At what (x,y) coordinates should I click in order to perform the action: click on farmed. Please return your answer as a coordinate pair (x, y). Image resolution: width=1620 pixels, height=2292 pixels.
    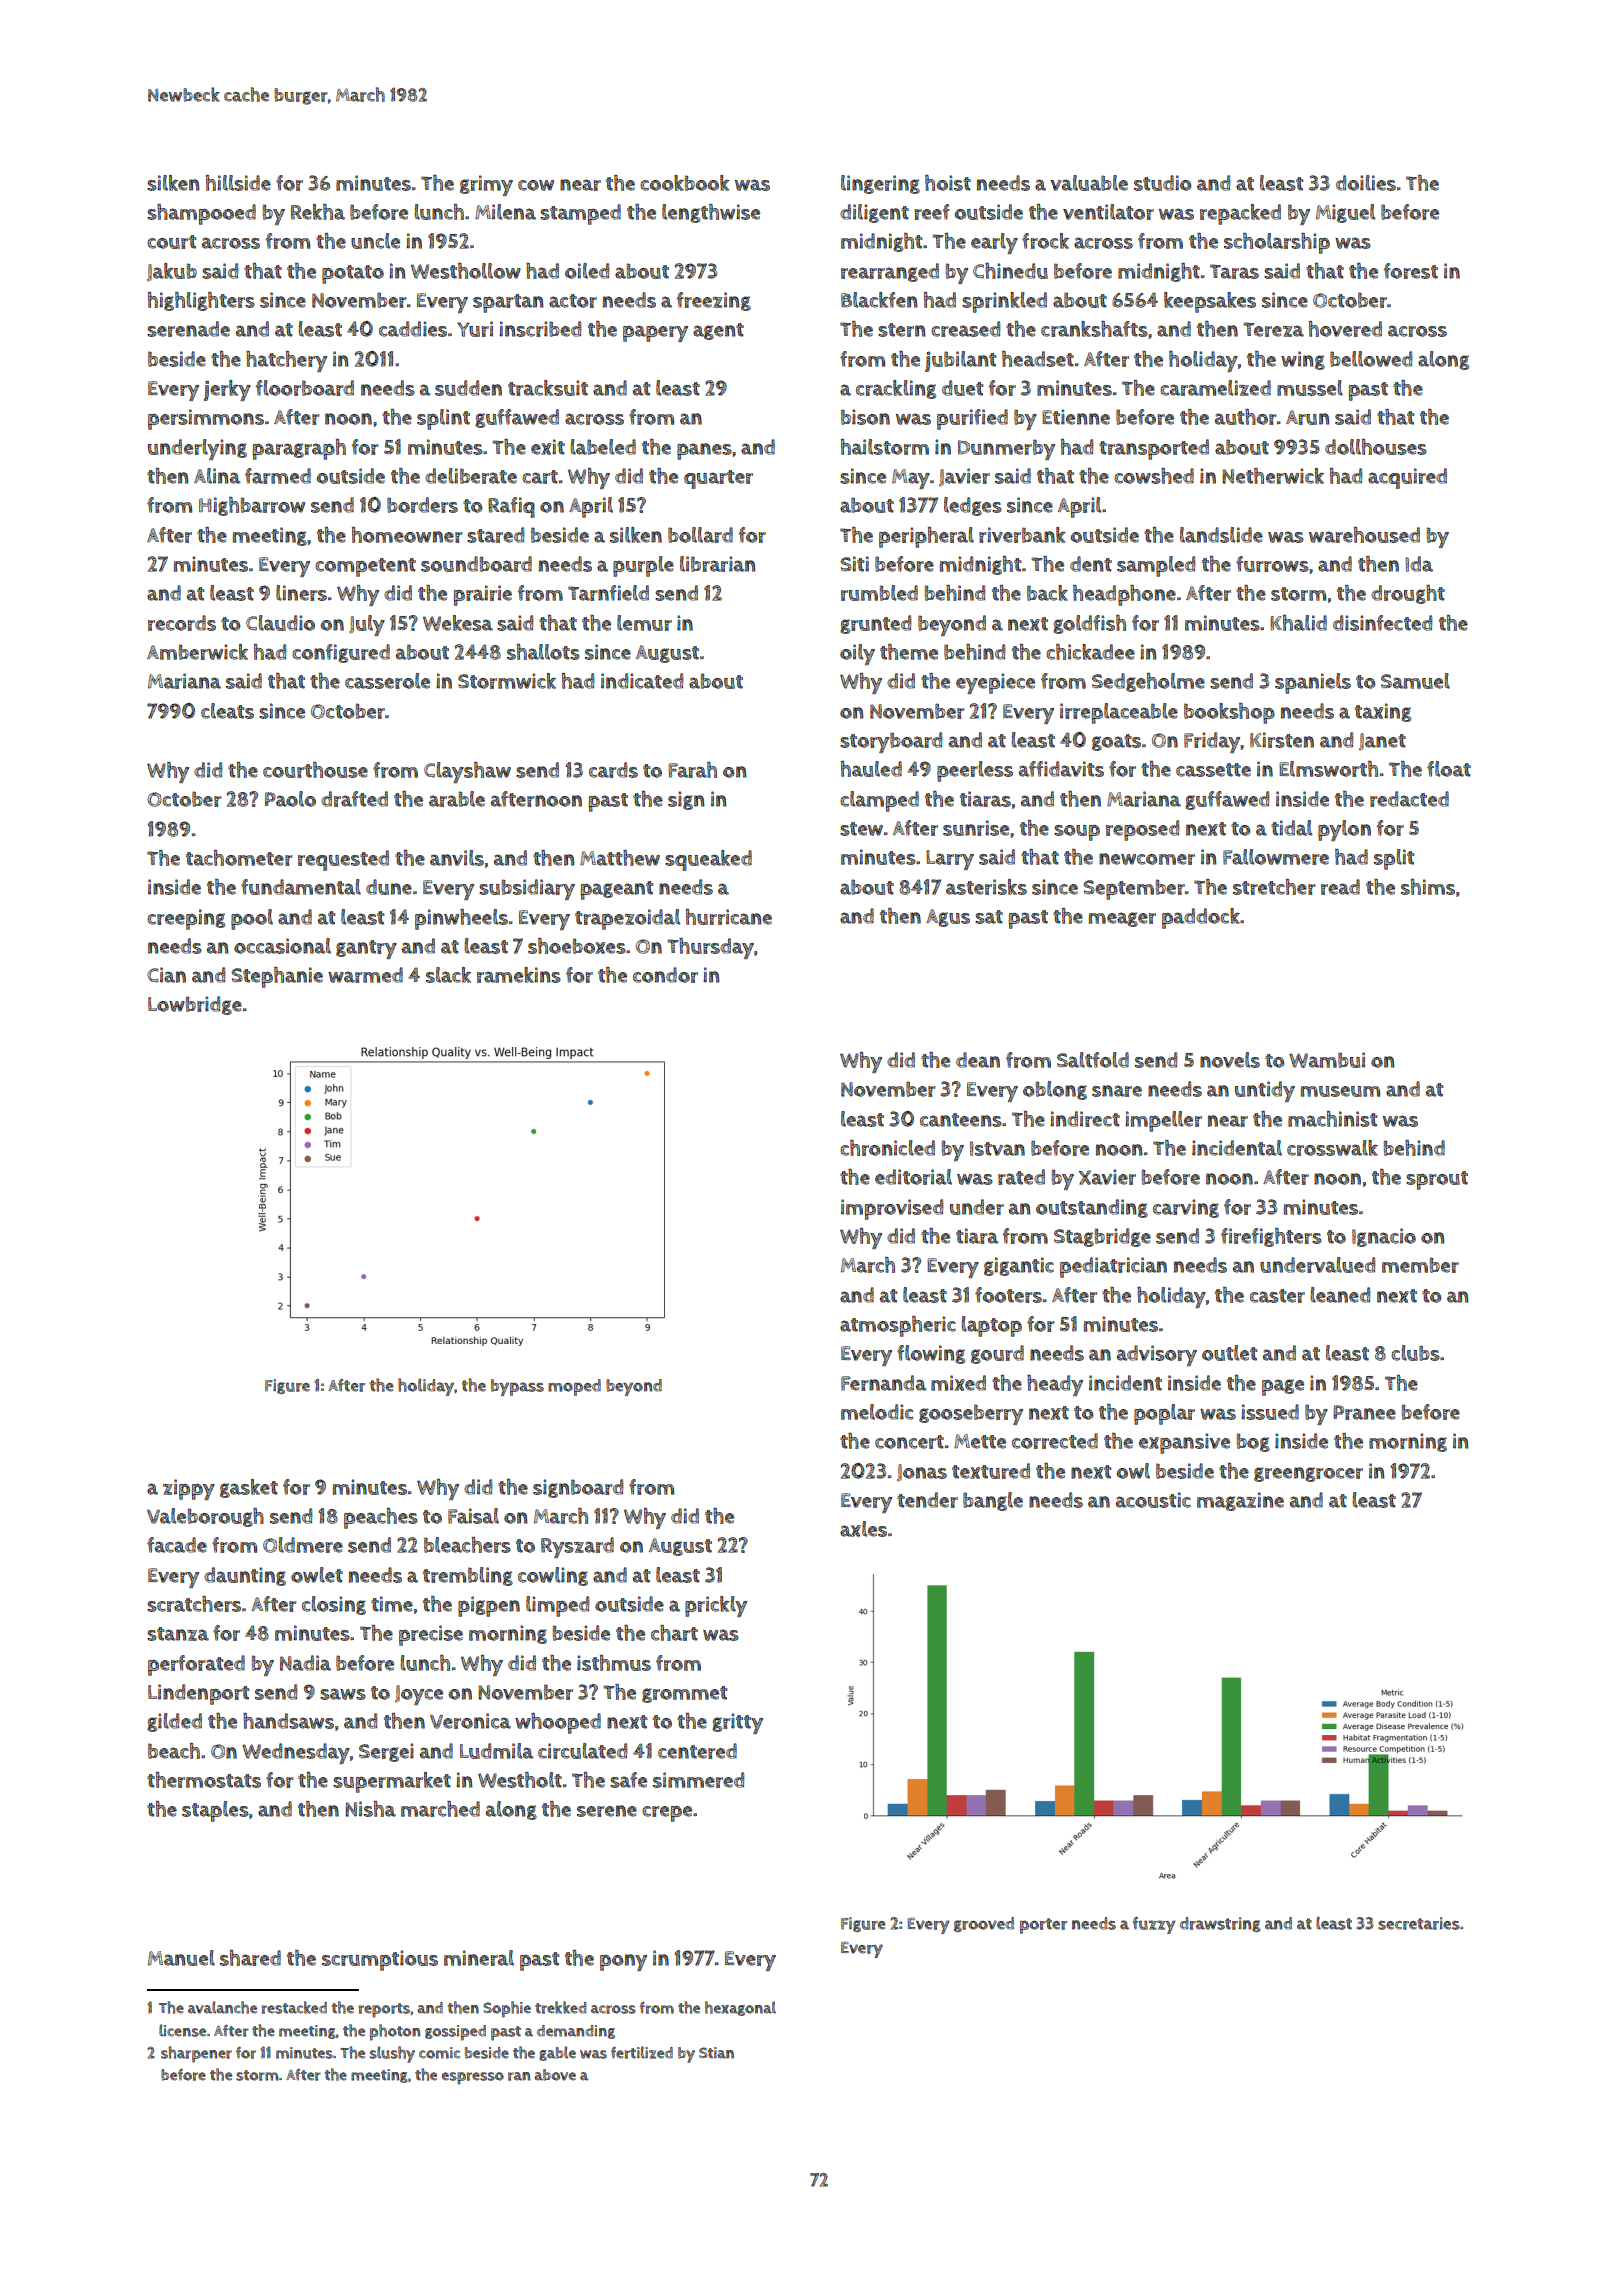
    Looking at the image, I should click on (278, 476).
